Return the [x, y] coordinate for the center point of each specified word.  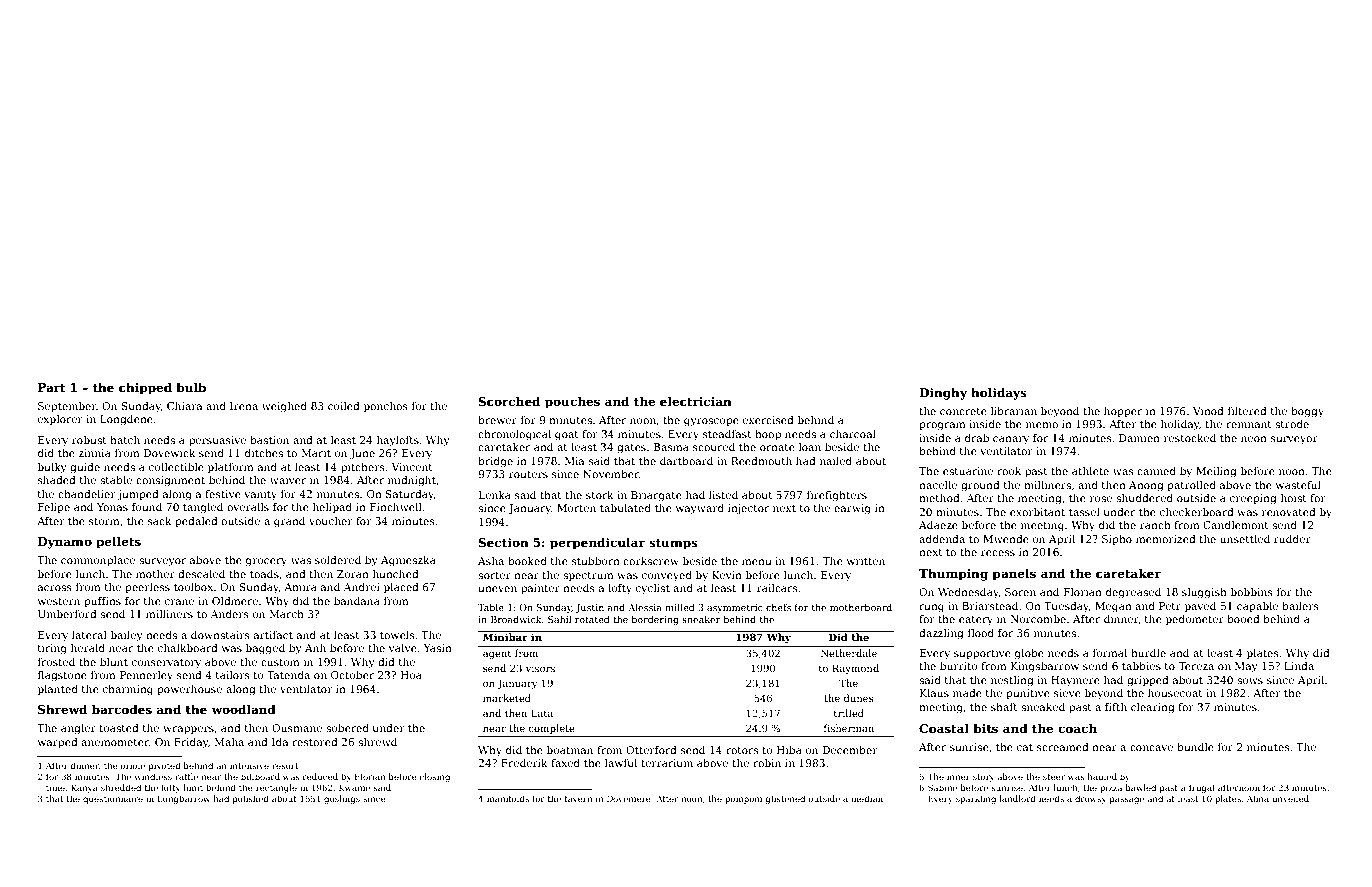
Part [52, 387]
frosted [56, 662]
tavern [578, 799]
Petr [1170, 606]
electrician [696, 401]
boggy [1307, 412]
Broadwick [516, 619]
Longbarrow [183, 799]
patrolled [1191, 486]
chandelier [87, 494]
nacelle [938, 485]
